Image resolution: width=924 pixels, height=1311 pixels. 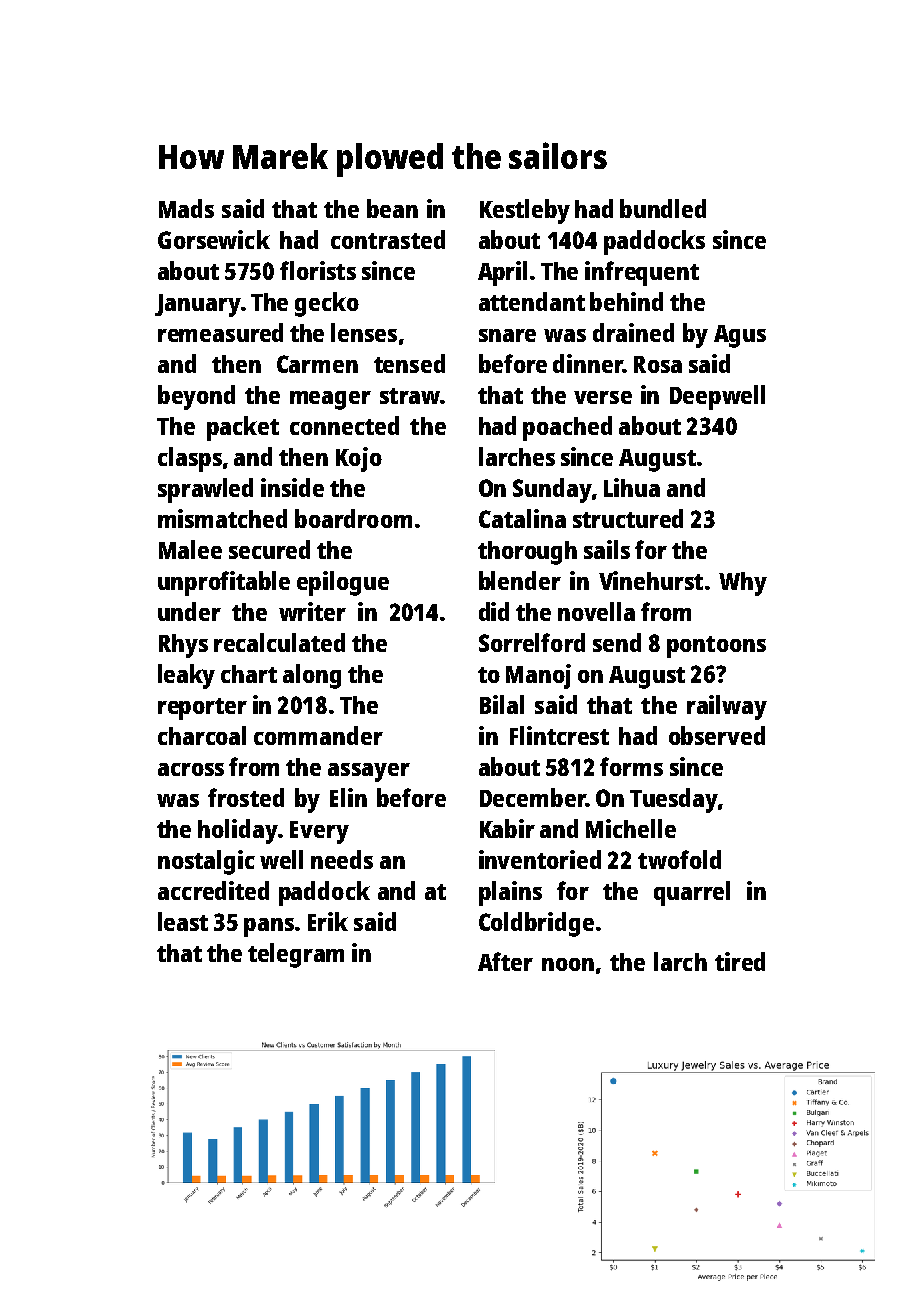 I want to click on Kabir, so click(x=507, y=828).
